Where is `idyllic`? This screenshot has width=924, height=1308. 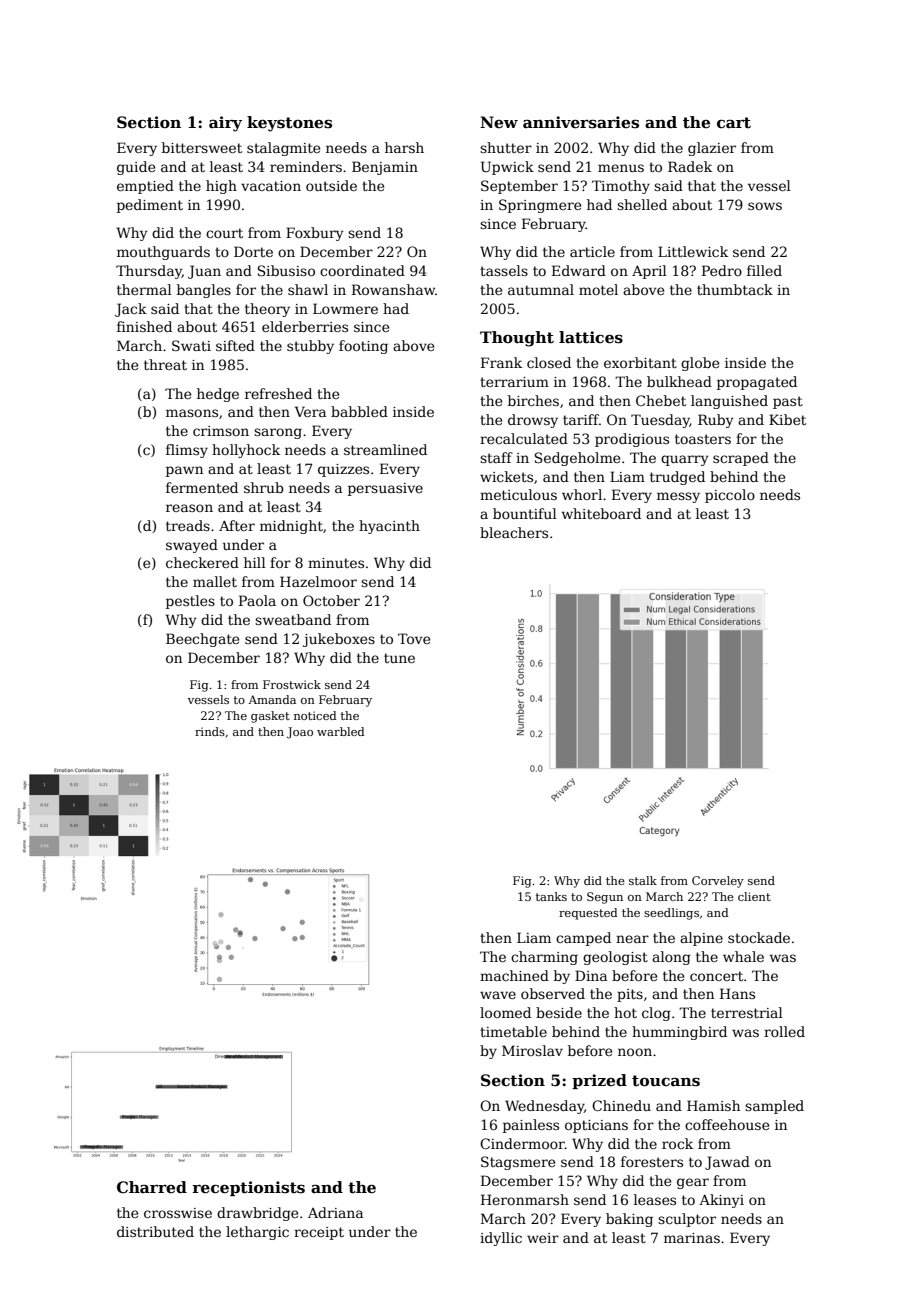
idyllic is located at coordinates (501, 1239).
